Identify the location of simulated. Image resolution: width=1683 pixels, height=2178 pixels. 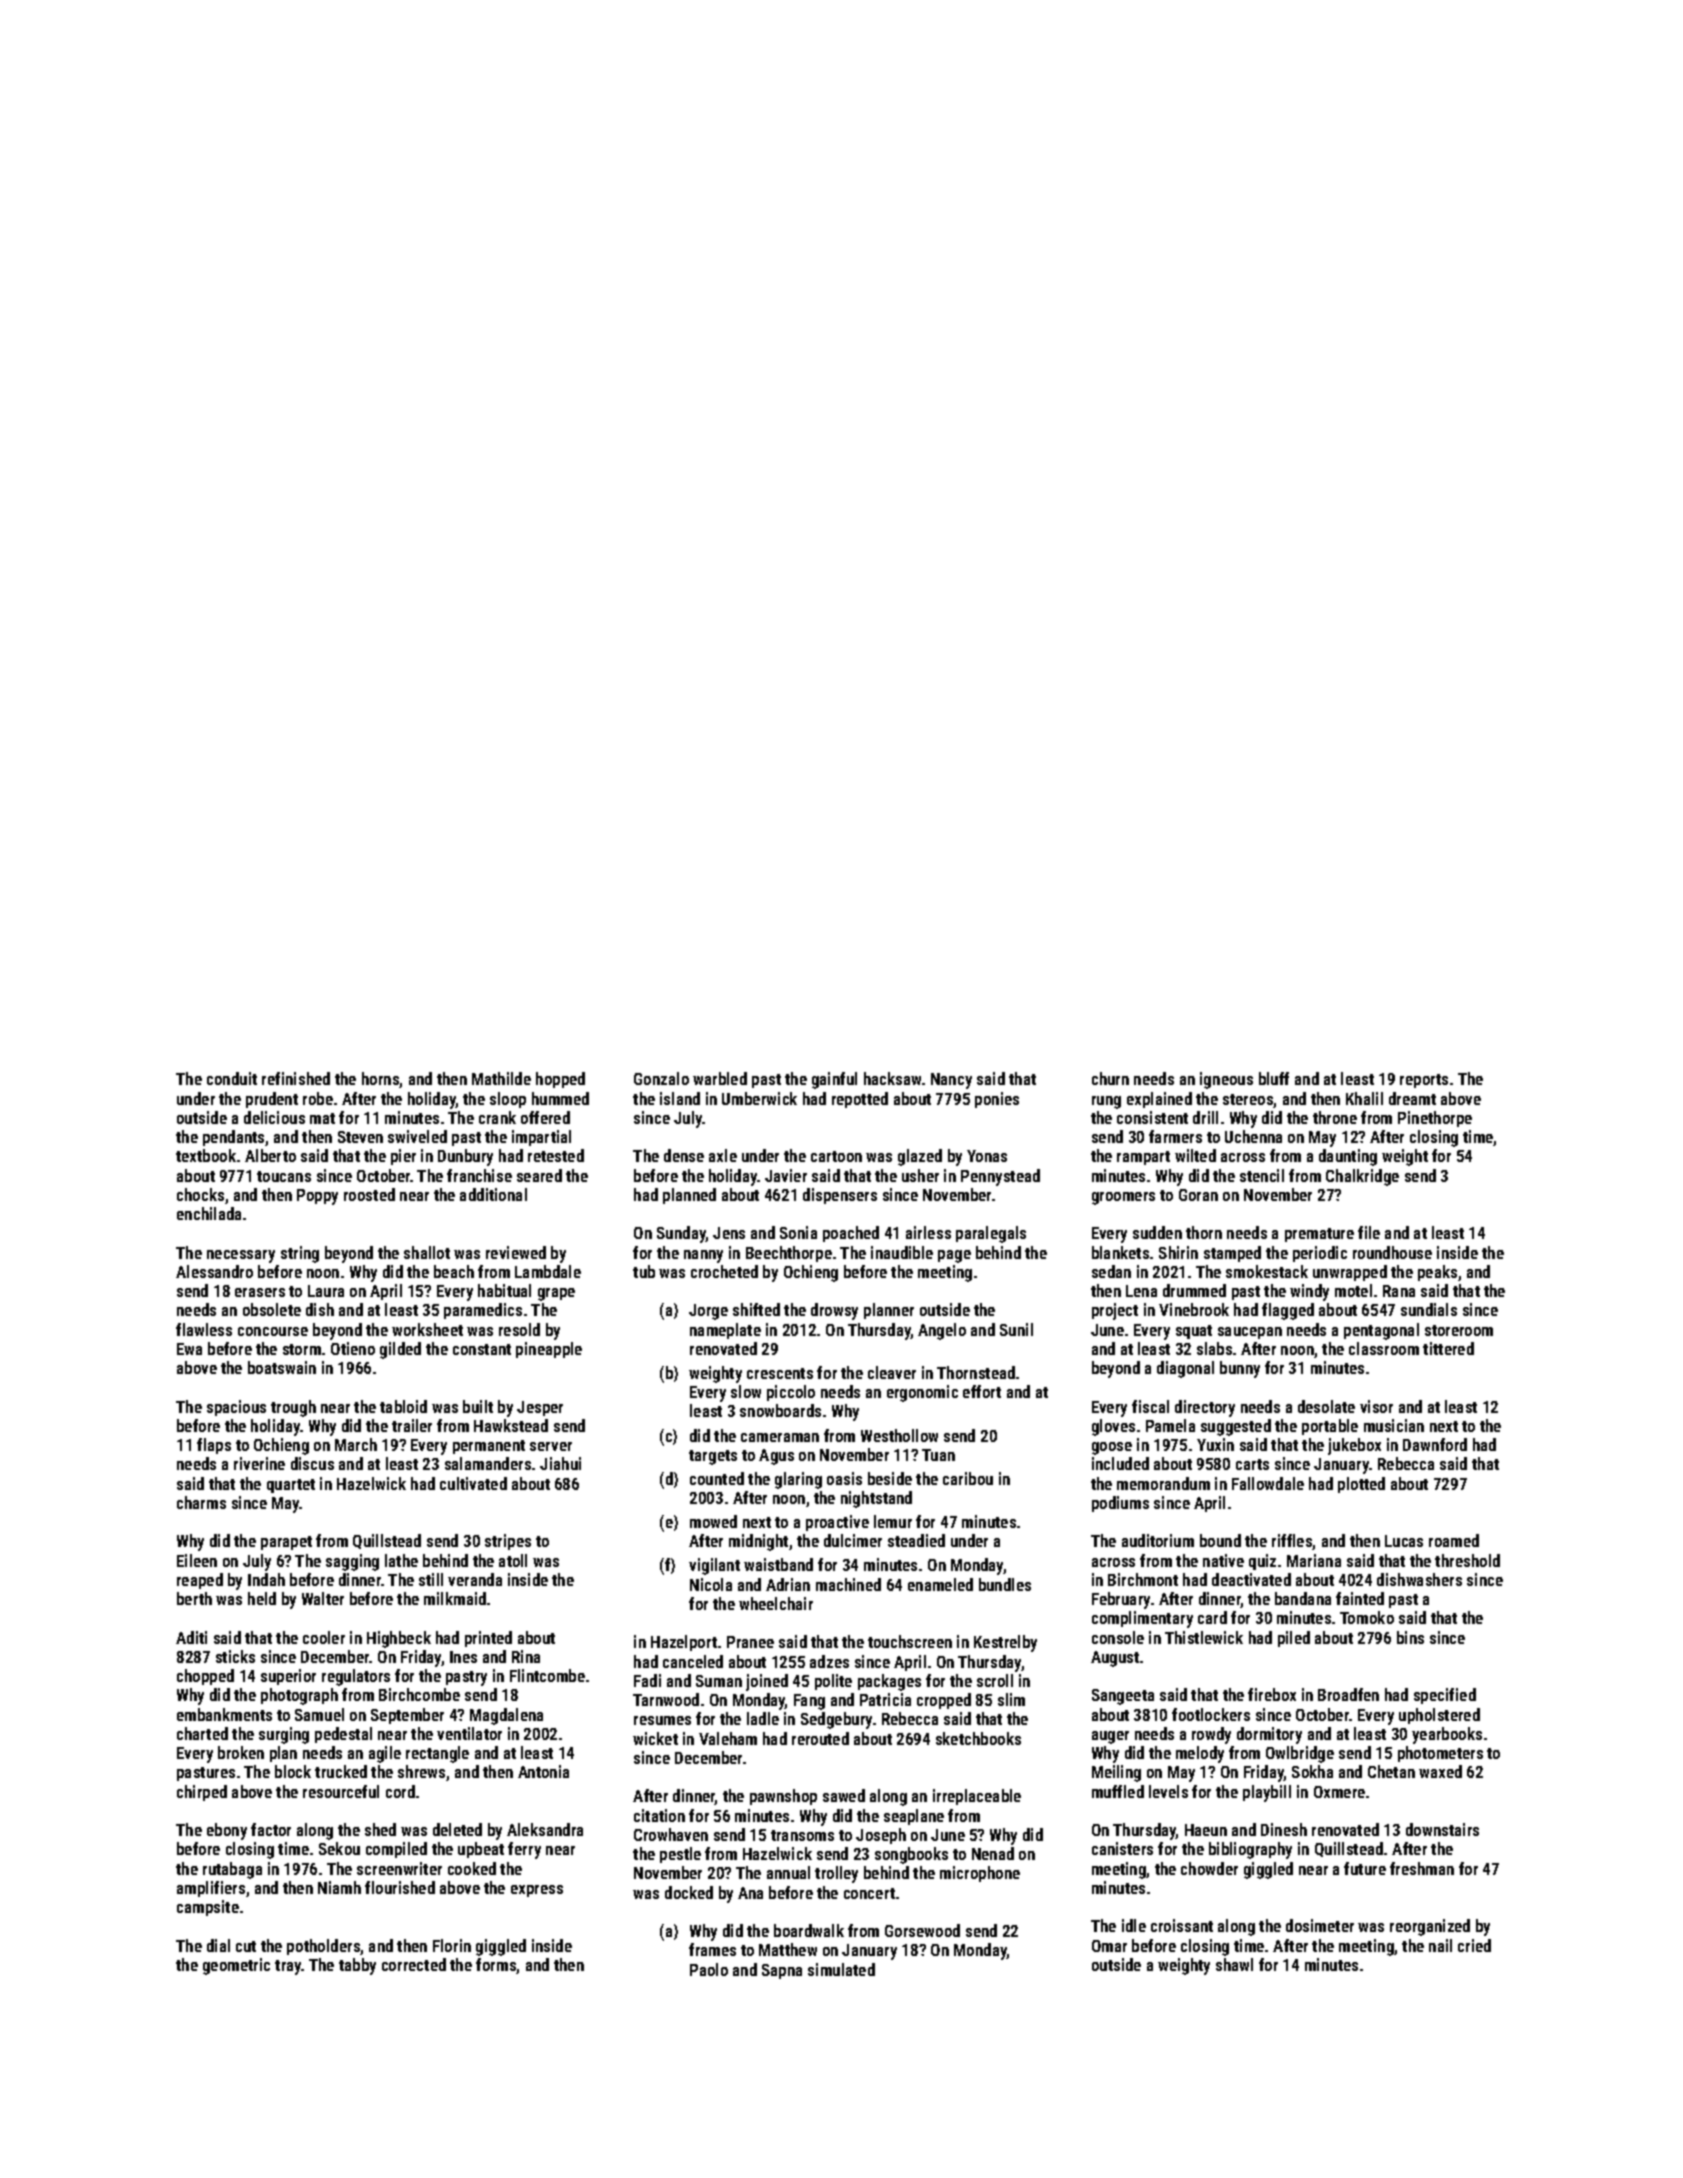
(841, 1969).
